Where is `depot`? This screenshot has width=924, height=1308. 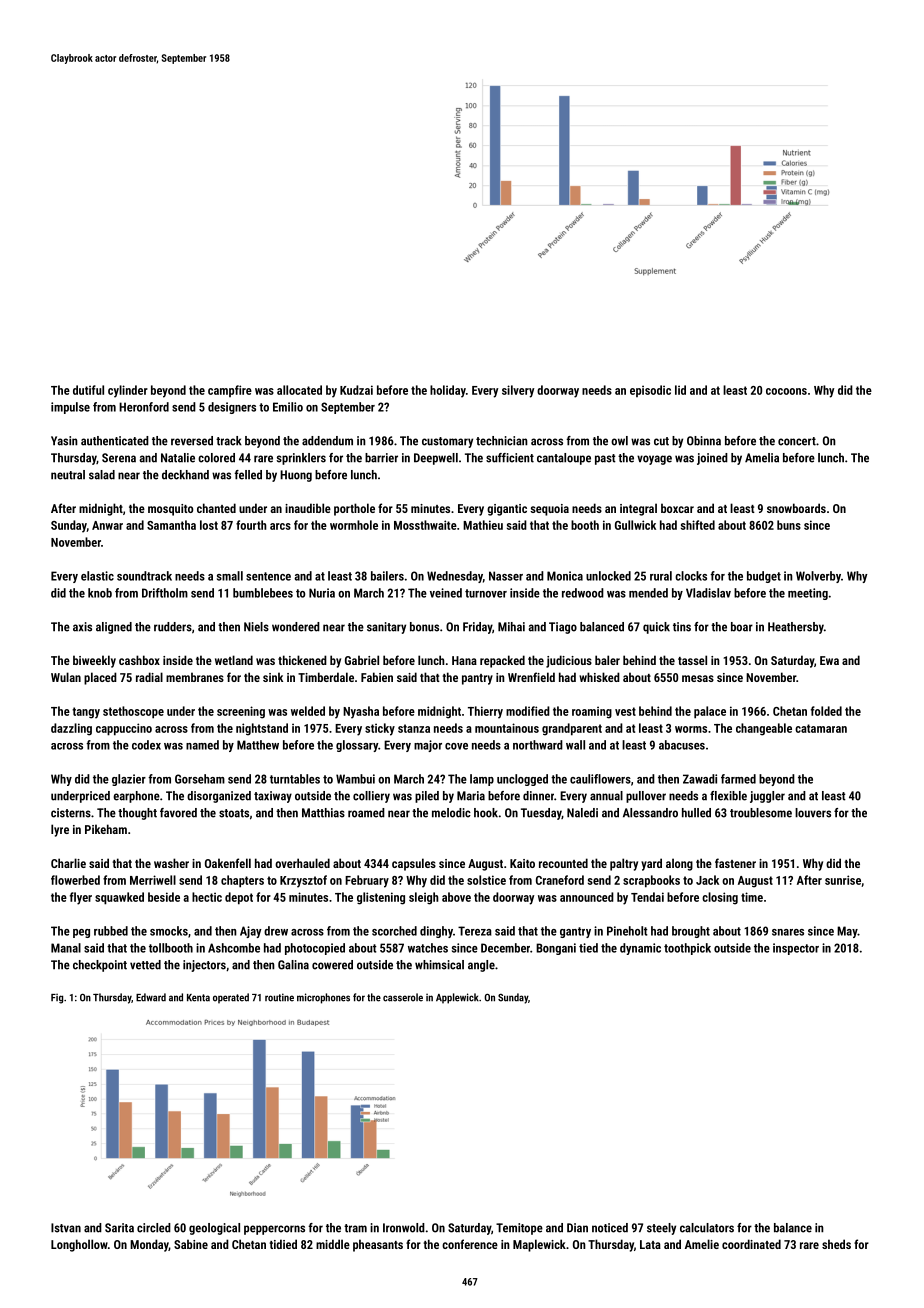
depot is located at coordinates (239, 898).
